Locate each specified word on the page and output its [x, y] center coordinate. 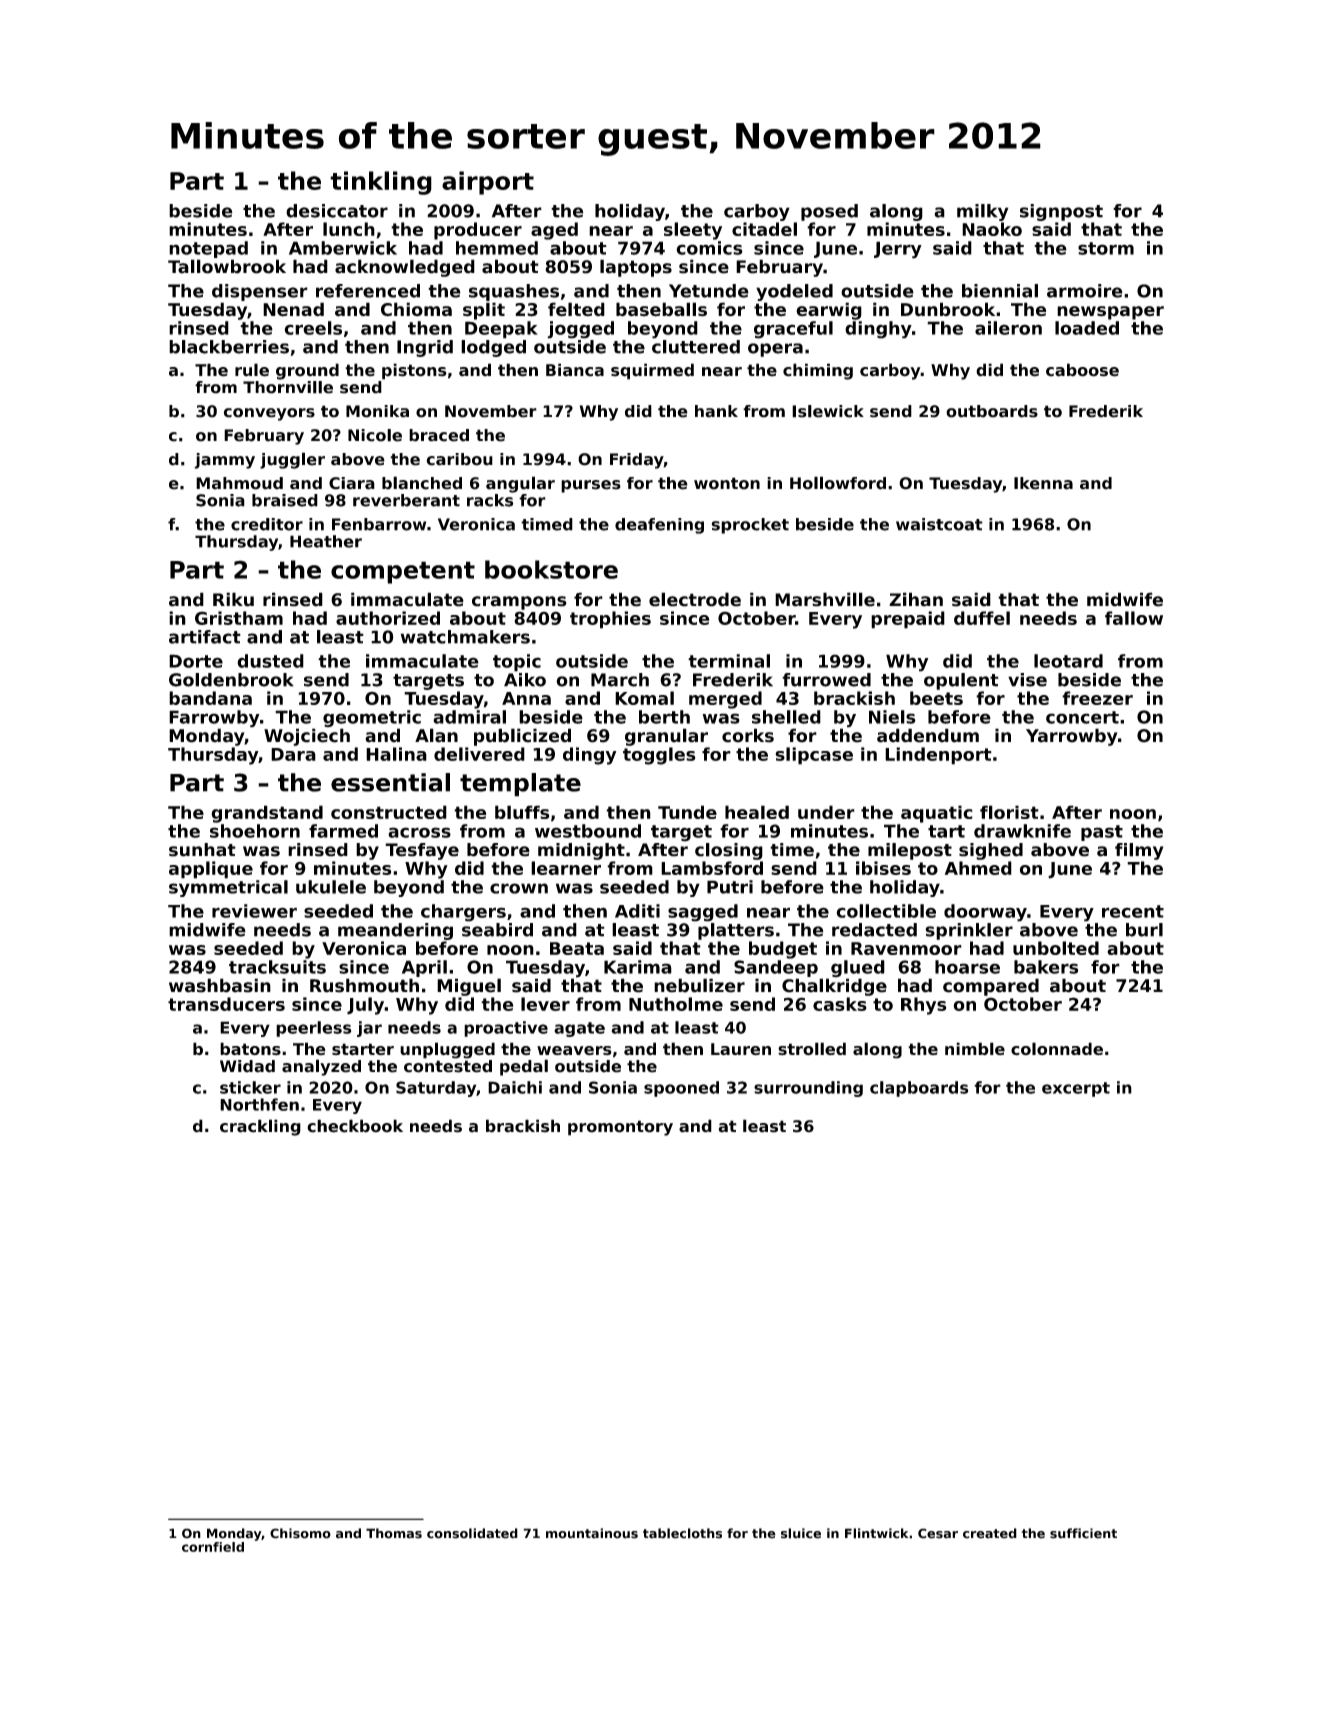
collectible [886, 911]
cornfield [213, 1547]
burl [1144, 930]
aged [554, 231]
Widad [247, 1066]
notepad [208, 249]
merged [725, 700]
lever [545, 1004]
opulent [961, 681]
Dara [293, 754]
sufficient [1083, 1533]
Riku [233, 599]
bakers [1046, 967]
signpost [1061, 212]
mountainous [592, 1533]
